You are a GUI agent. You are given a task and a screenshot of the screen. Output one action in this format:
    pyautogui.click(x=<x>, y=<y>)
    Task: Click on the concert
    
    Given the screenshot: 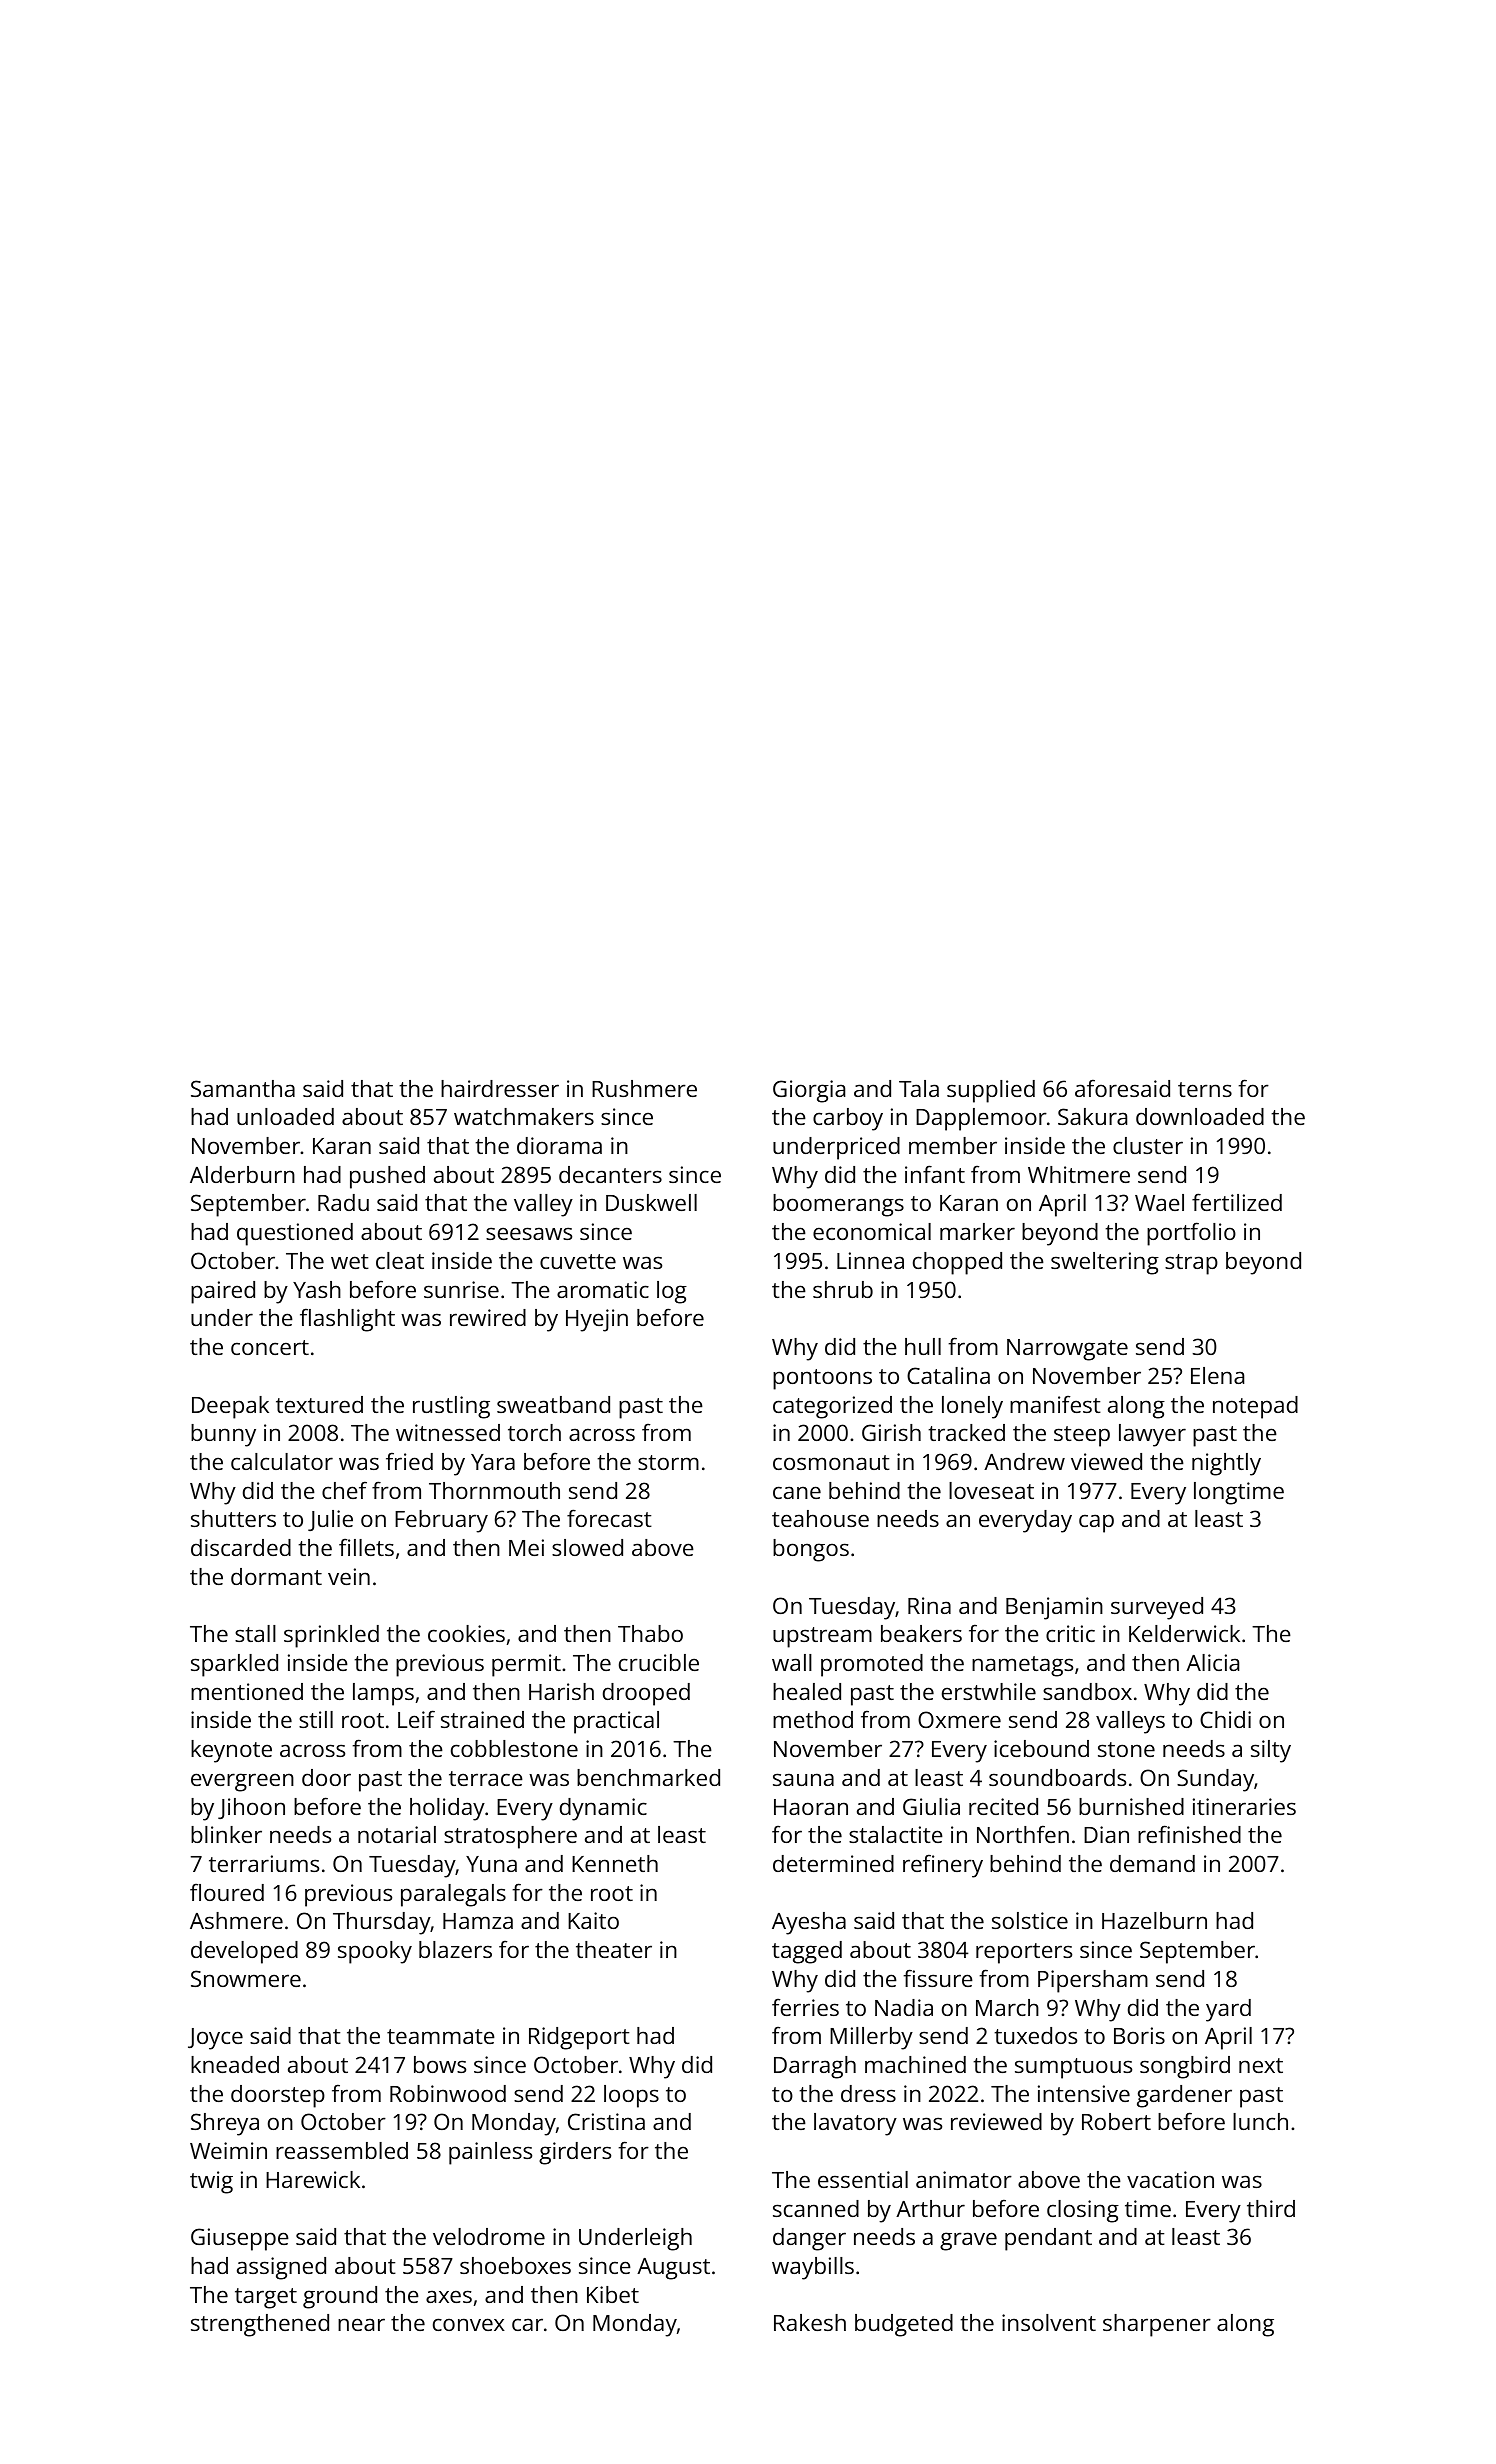 What is the action you would take?
    pyautogui.click(x=270, y=1347)
